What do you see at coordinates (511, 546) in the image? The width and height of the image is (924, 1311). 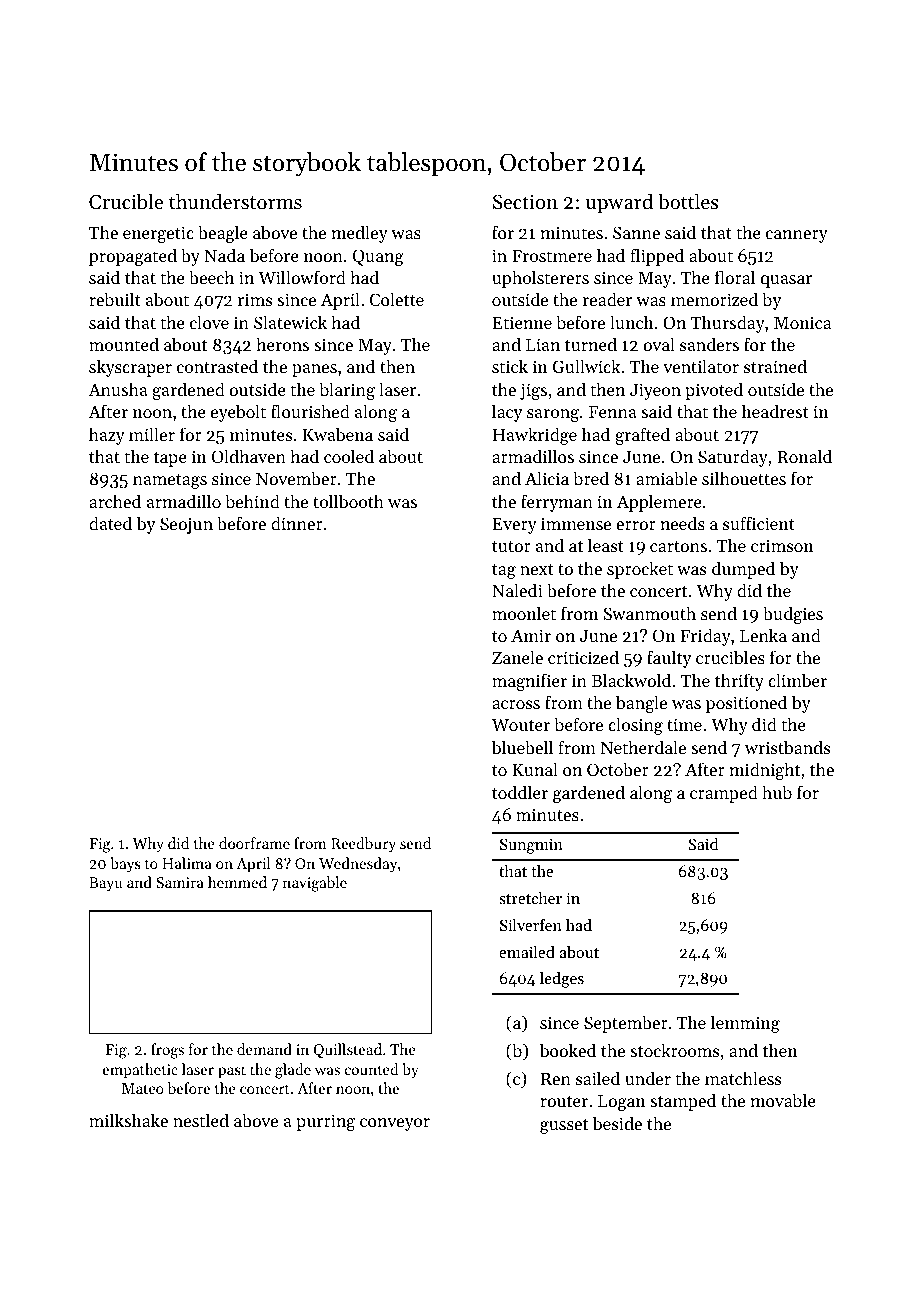 I see `tutor` at bounding box center [511, 546].
